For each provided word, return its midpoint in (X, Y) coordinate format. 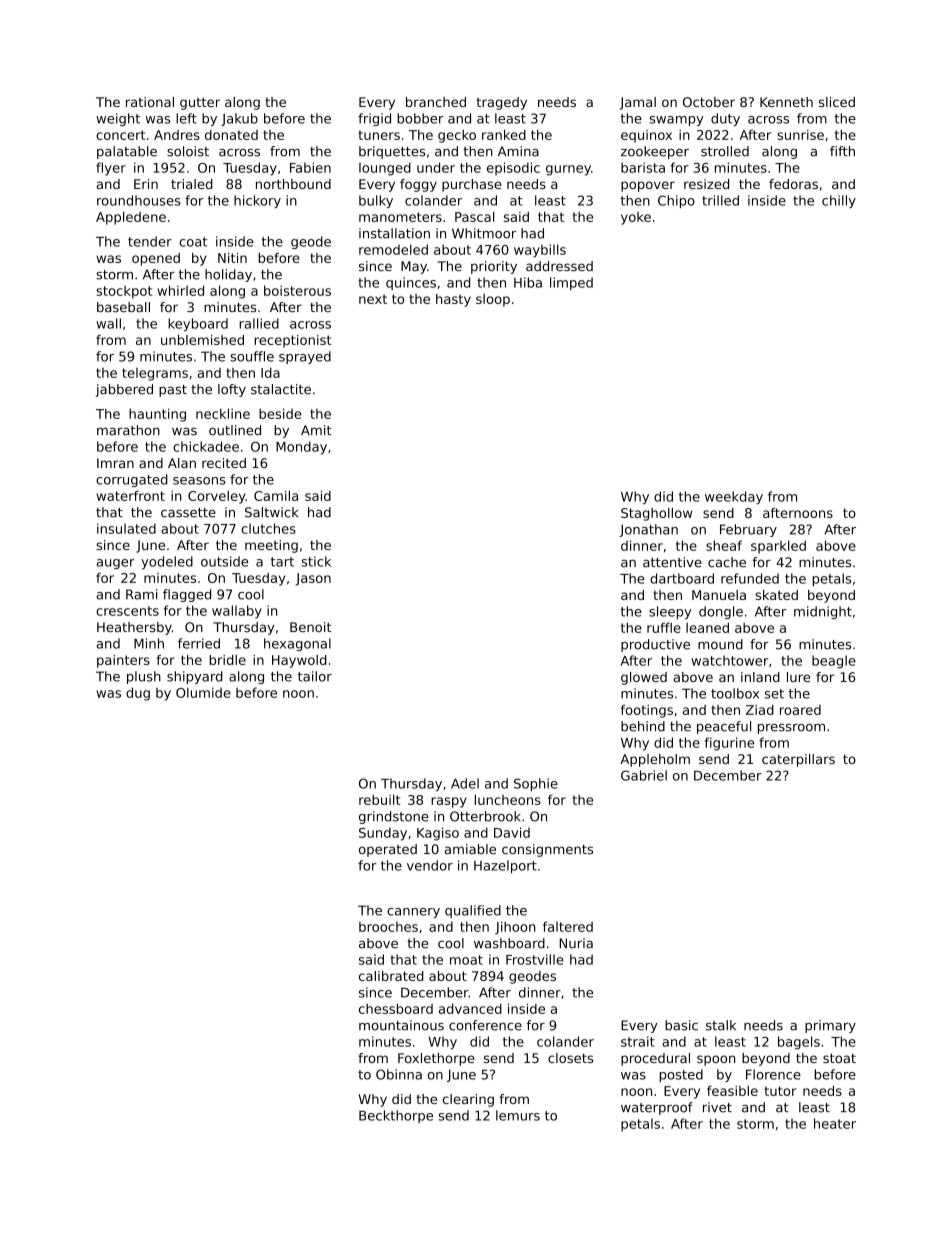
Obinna (399, 1074)
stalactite (281, 389)
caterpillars (798, 760)
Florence (773, 1074)
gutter (200, 104)
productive (655, 645)
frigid (374, 119)
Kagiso (438, 834)
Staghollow (657, 514)
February (748, 530)
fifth (842, 151)
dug (138, 694)
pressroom (791, 729)
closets (570, 1058)
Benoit (311, 627)
